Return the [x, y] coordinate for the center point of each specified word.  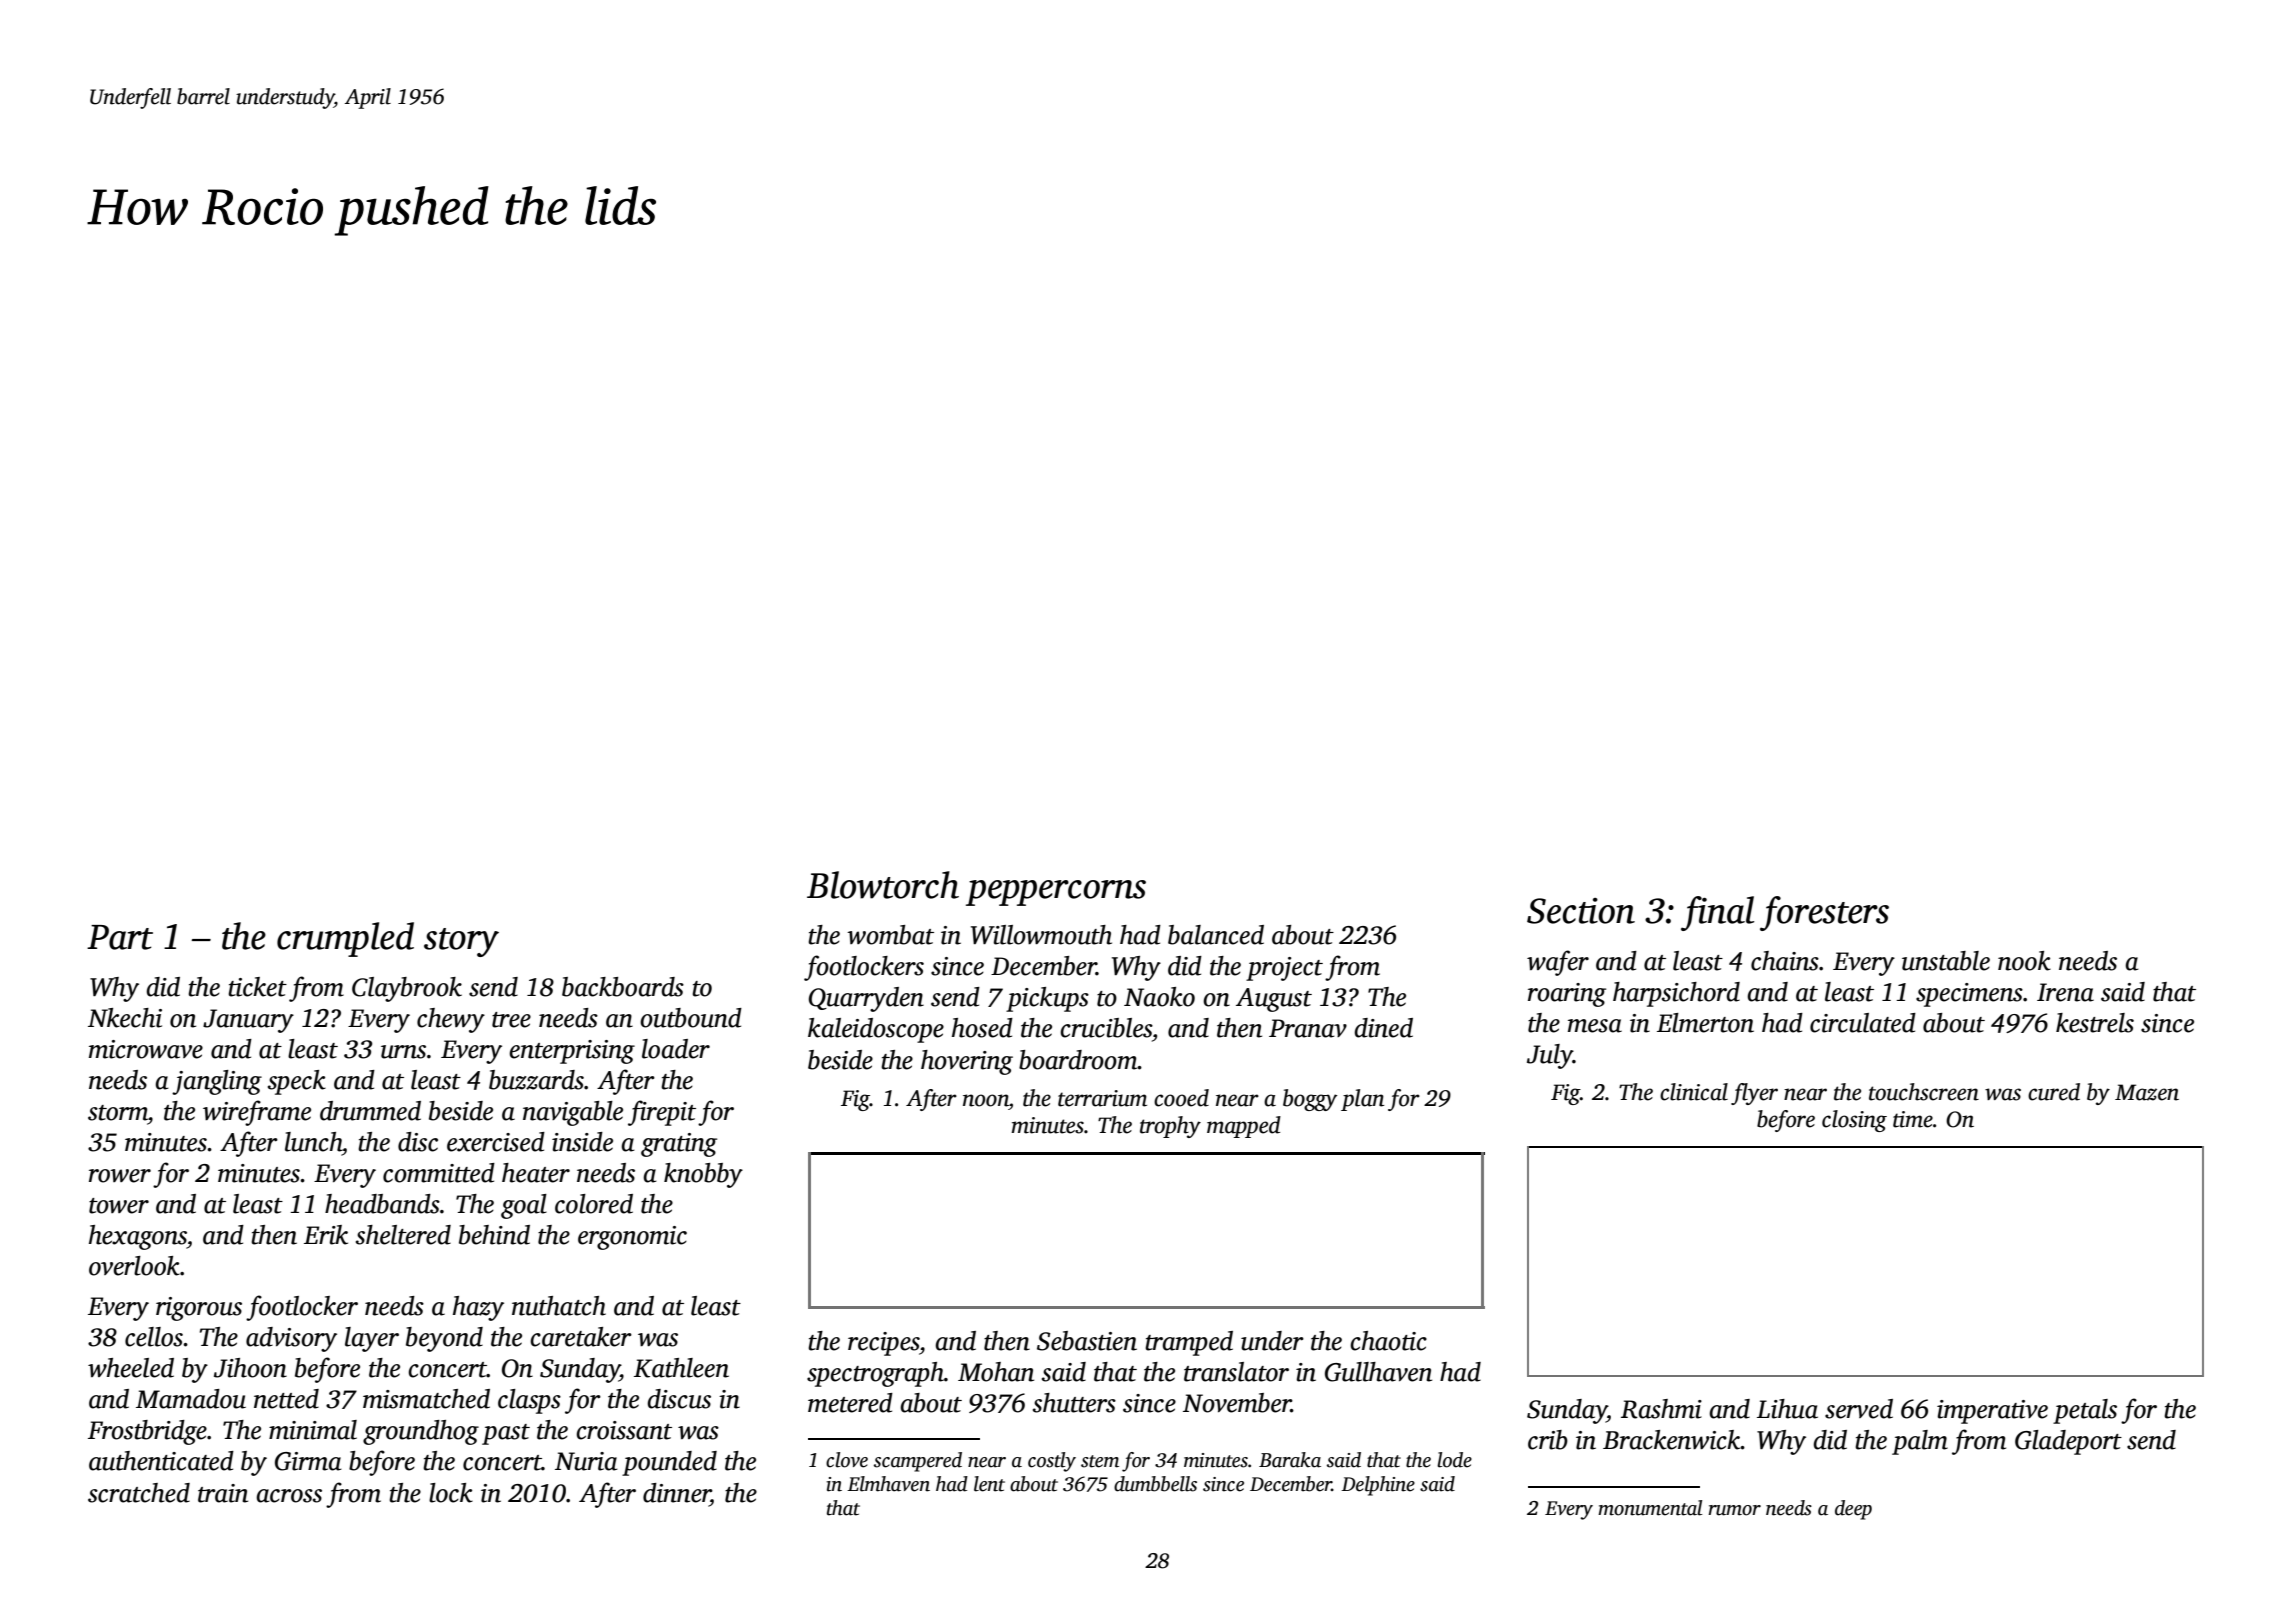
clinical [1694, 1092]
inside [582, 1142]
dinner [676, 1493]
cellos [154, 1337]
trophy [1170, 1127]
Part [120, 937]
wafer [1558, 963]
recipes [884, 1344]
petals [2085, 1411]
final [1717, 913]
